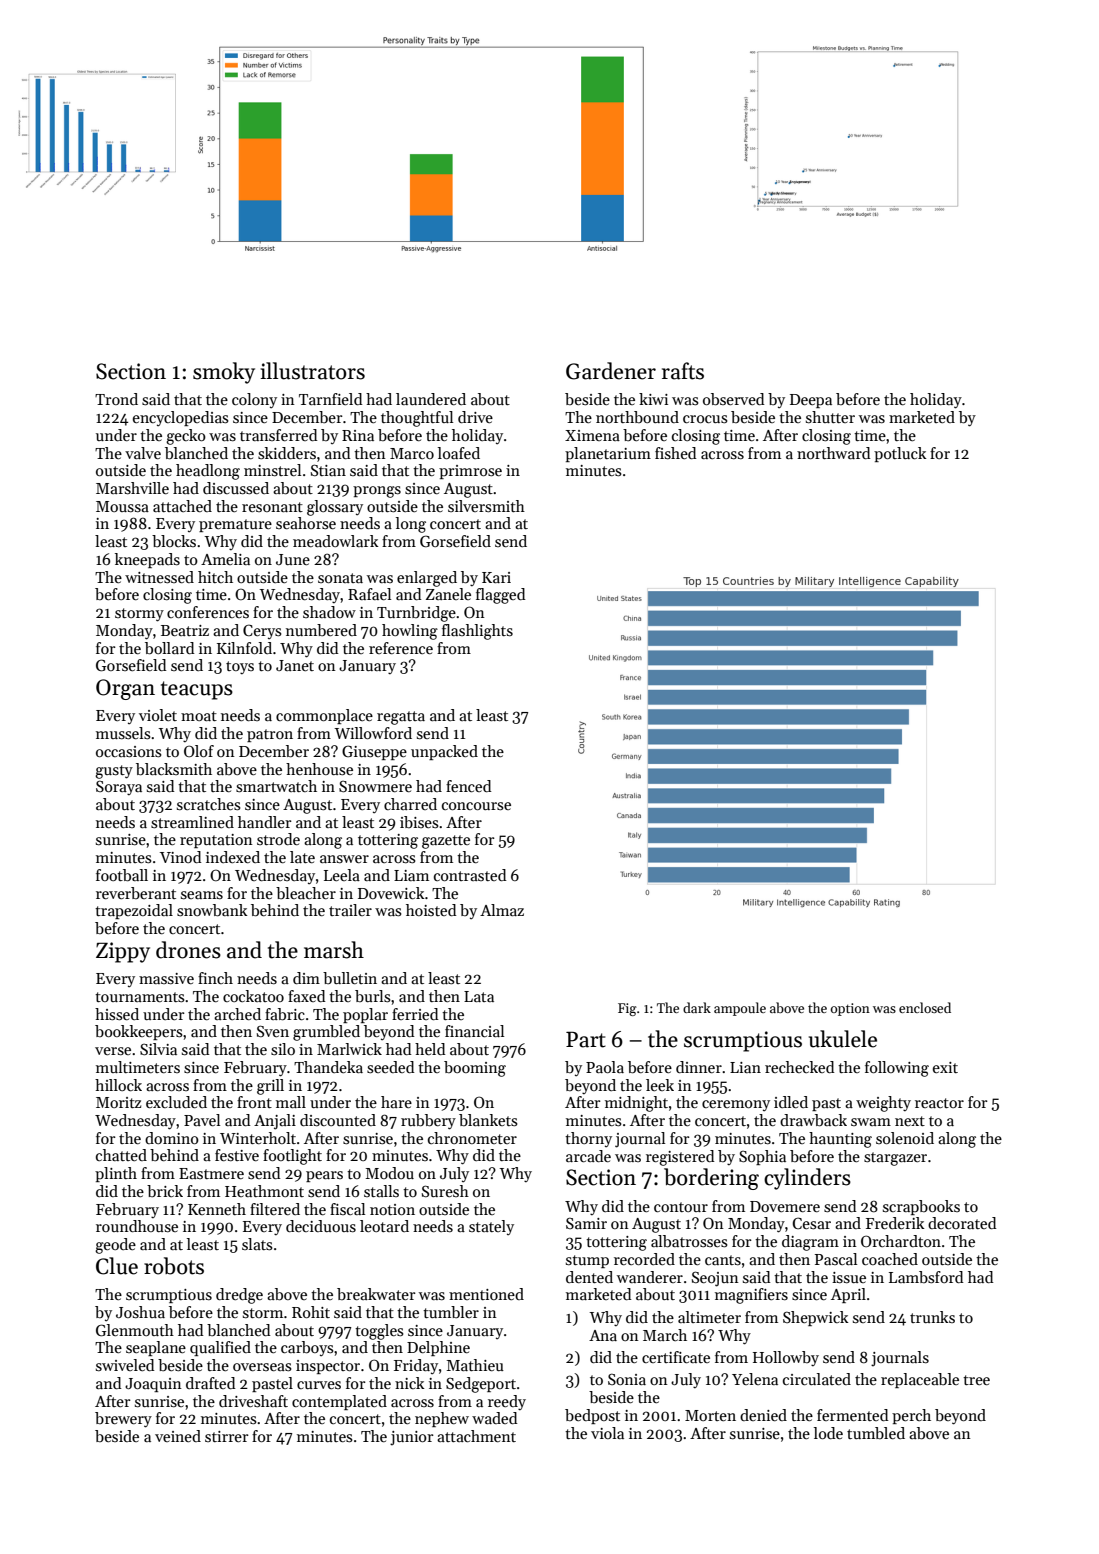 Image resolution: width=1099 pixels, height=1554 pixels. What do you see at coordinates (417, 419) in the image?
I see `thoughtful` at bounding box center [417, 419].
